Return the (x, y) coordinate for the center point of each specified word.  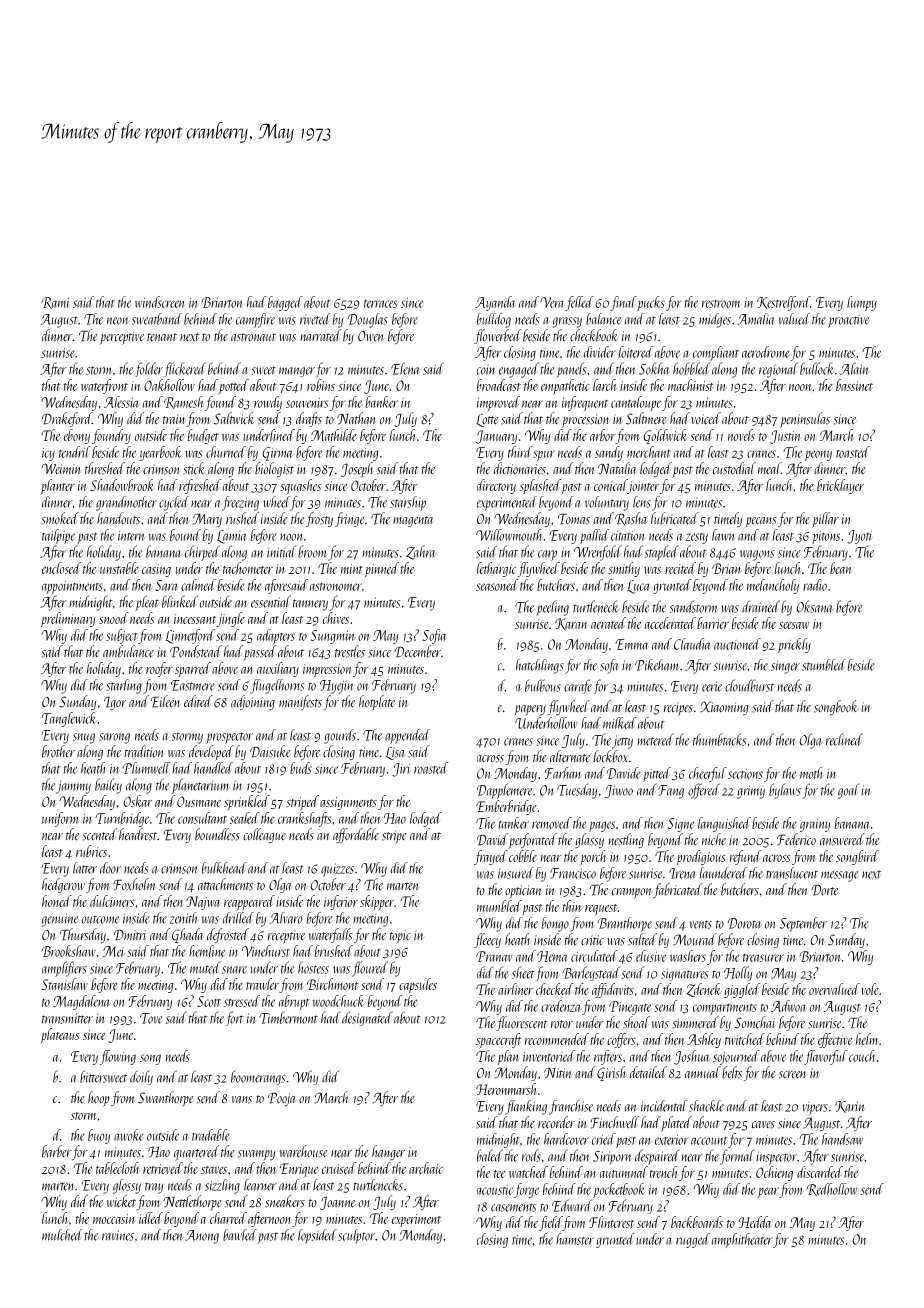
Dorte (825, 890)
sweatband (157, 319)
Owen (371, 336)
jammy (73, 787)
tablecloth (117, 1168)
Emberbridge (506, 807)
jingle (230, 619)
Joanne (337, 1203)
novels (741, 435)
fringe (349, 519)
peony (818, 455)
